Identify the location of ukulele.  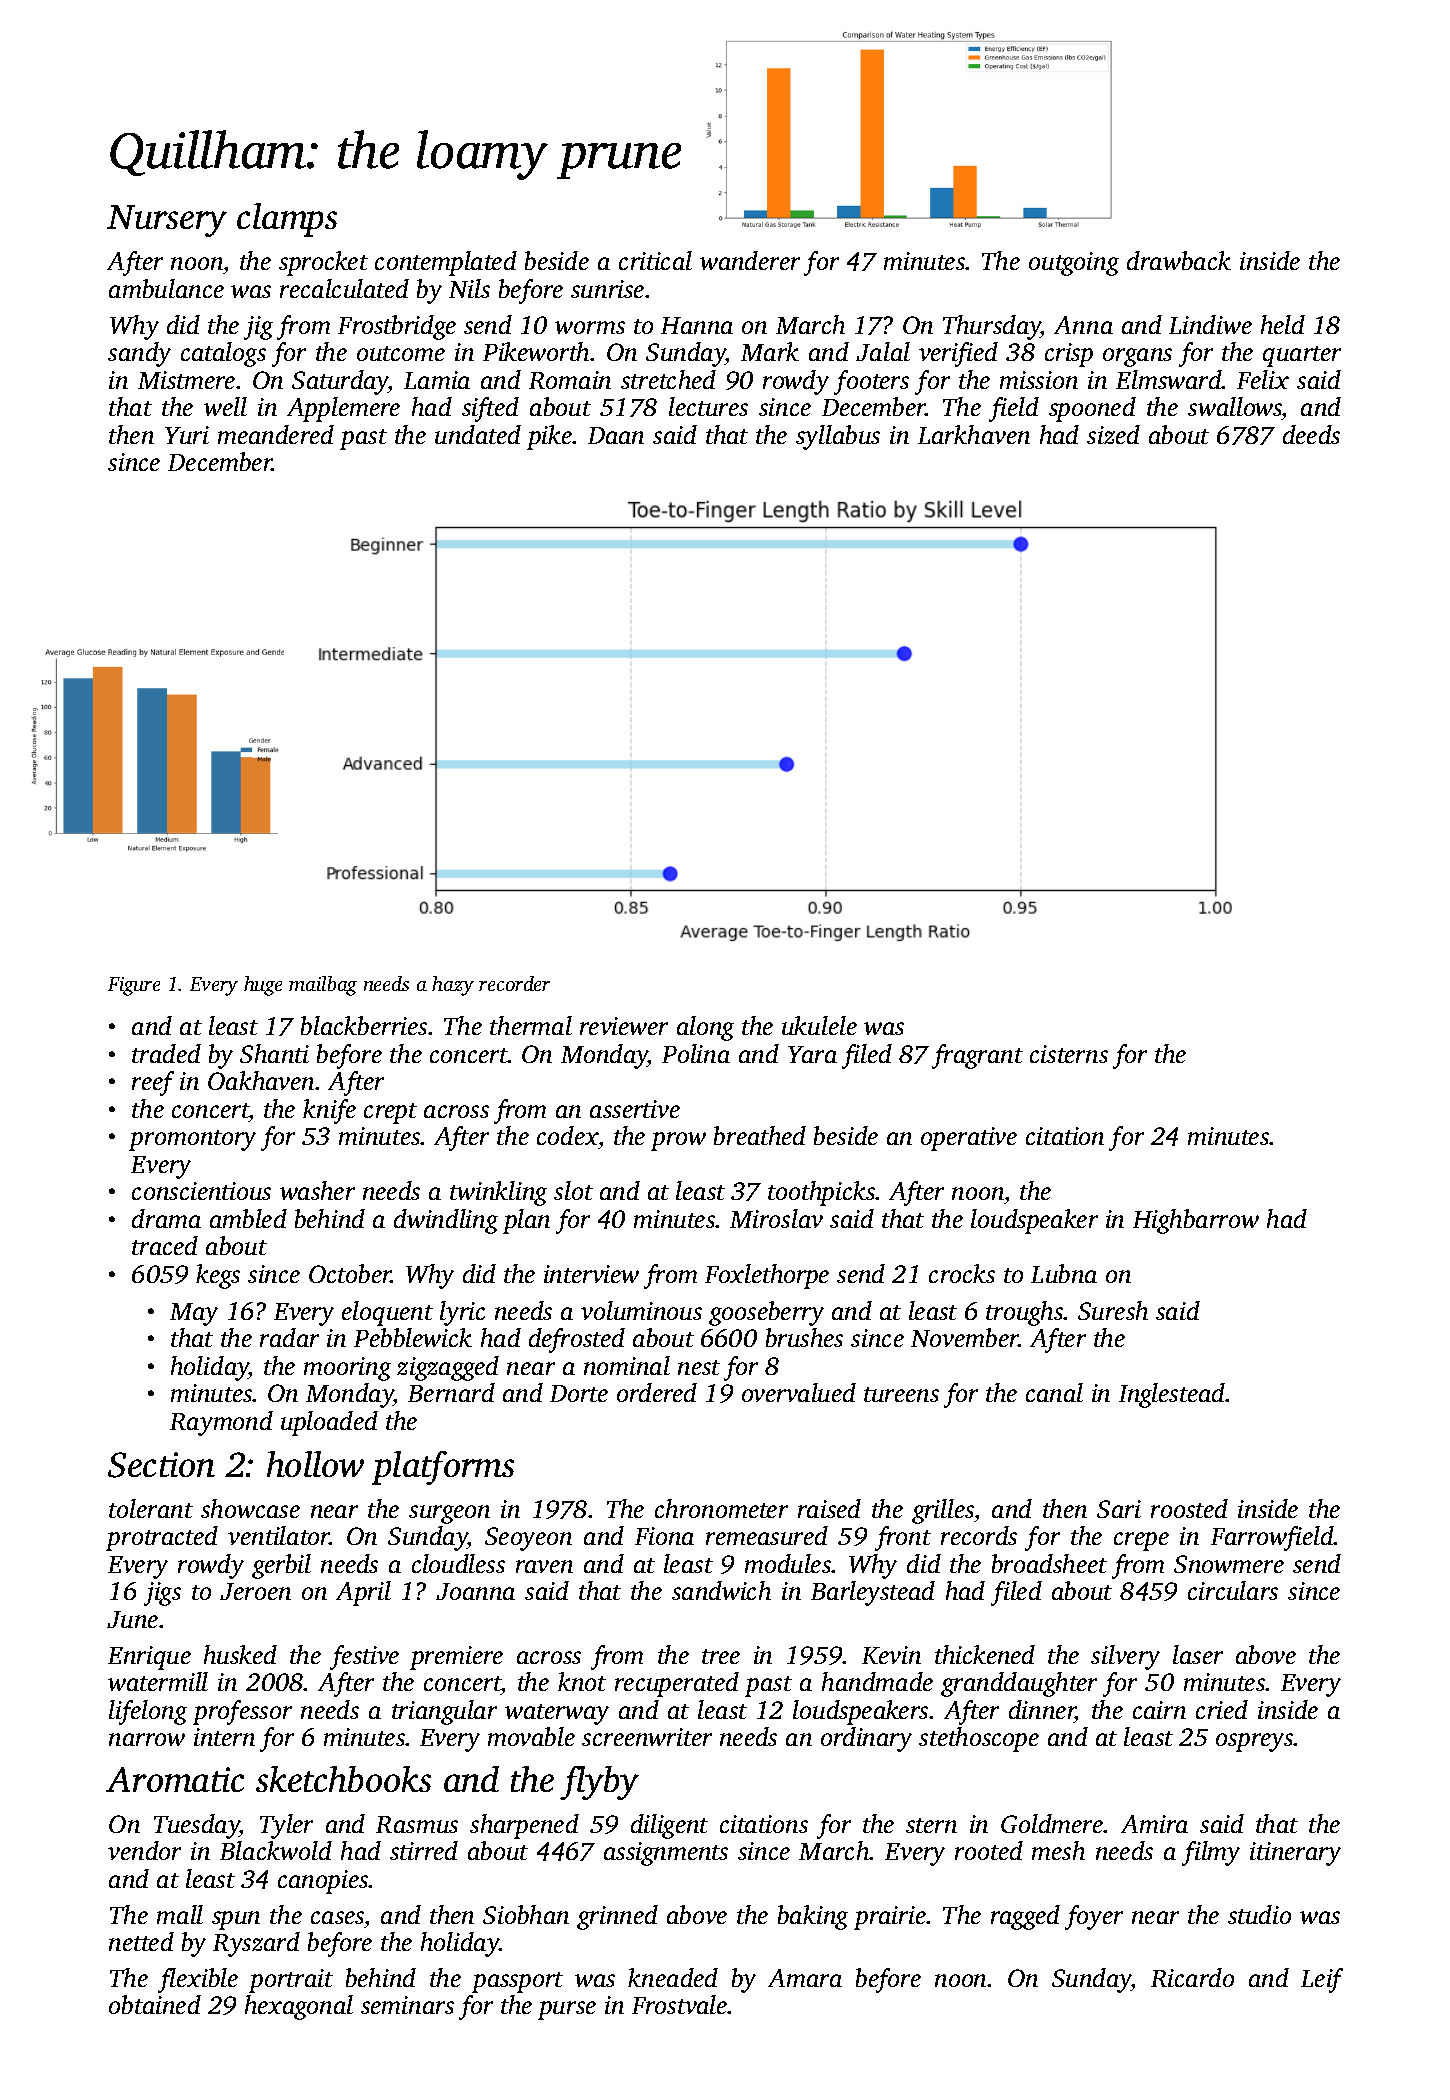
(819, 1025).
